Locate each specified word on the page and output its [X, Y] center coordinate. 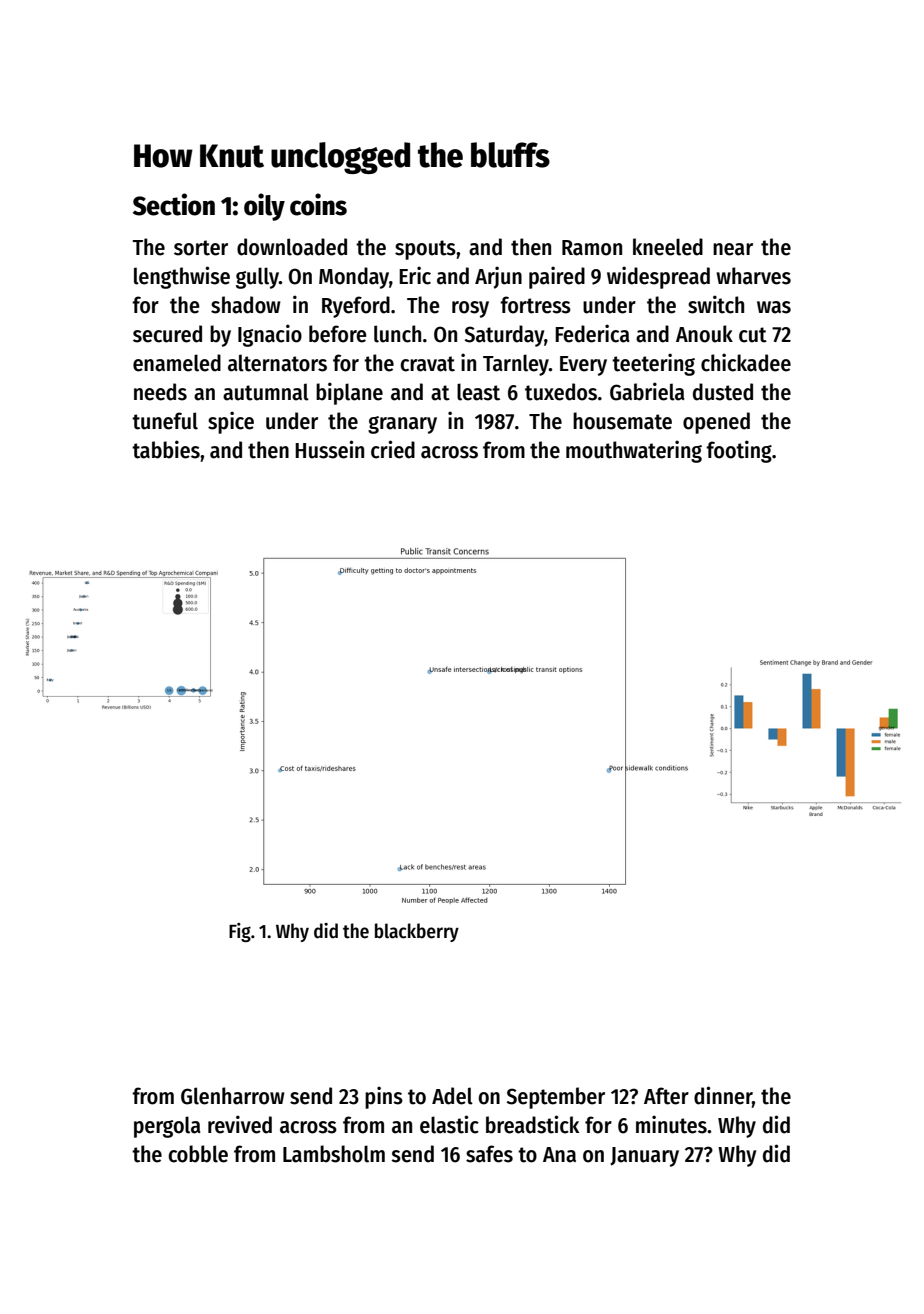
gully [257, 278]
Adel [452, 1096]
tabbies [166, 449]
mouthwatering [634, 451]
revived [240, 1124]
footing [739, 451]
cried [393, 449]
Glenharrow [233, 1096]
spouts [425, 250]
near [733, 249]
